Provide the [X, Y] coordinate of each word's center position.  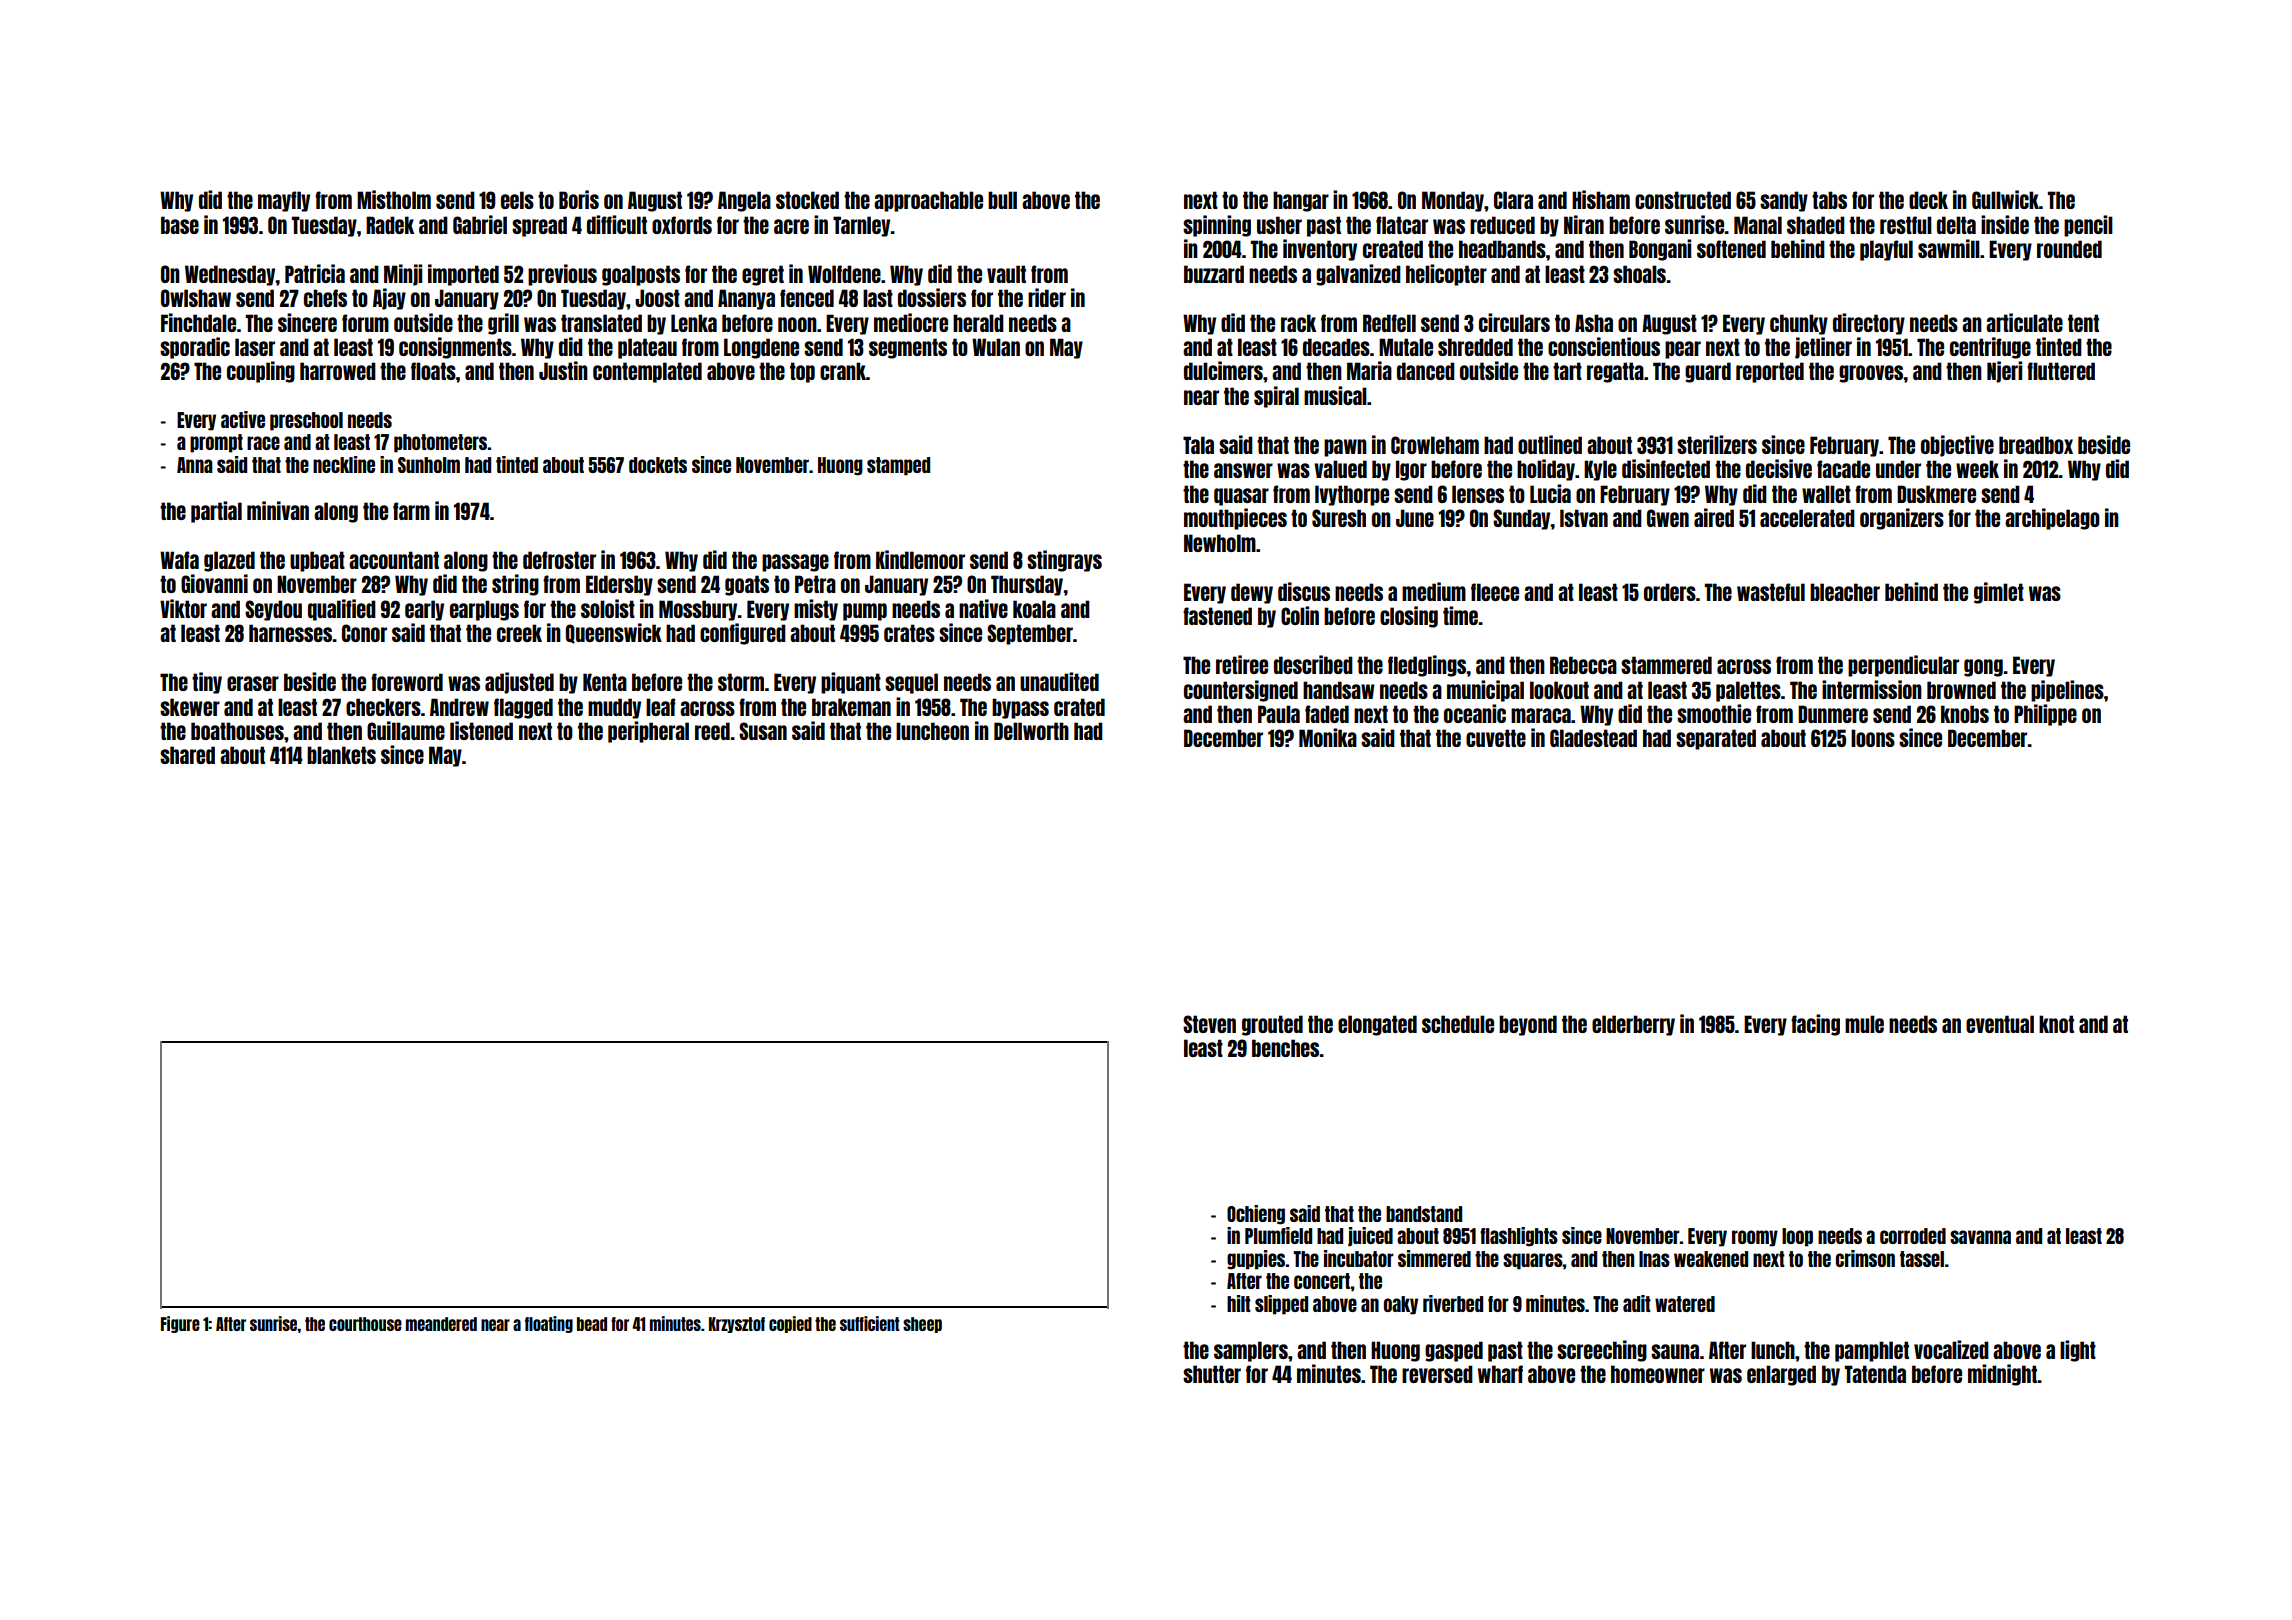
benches [1285, 1048]
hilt [1239, 1303]
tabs [1829, 200]
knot [2056, 1024]
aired [1714, 517]
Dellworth [1031, 731]
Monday [1453, 201]
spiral [1276, 397]
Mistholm [394, 199]
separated [1716, 739]
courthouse [365, 1324]
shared [187, 755]
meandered [441, 1324]
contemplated [647, 372]
